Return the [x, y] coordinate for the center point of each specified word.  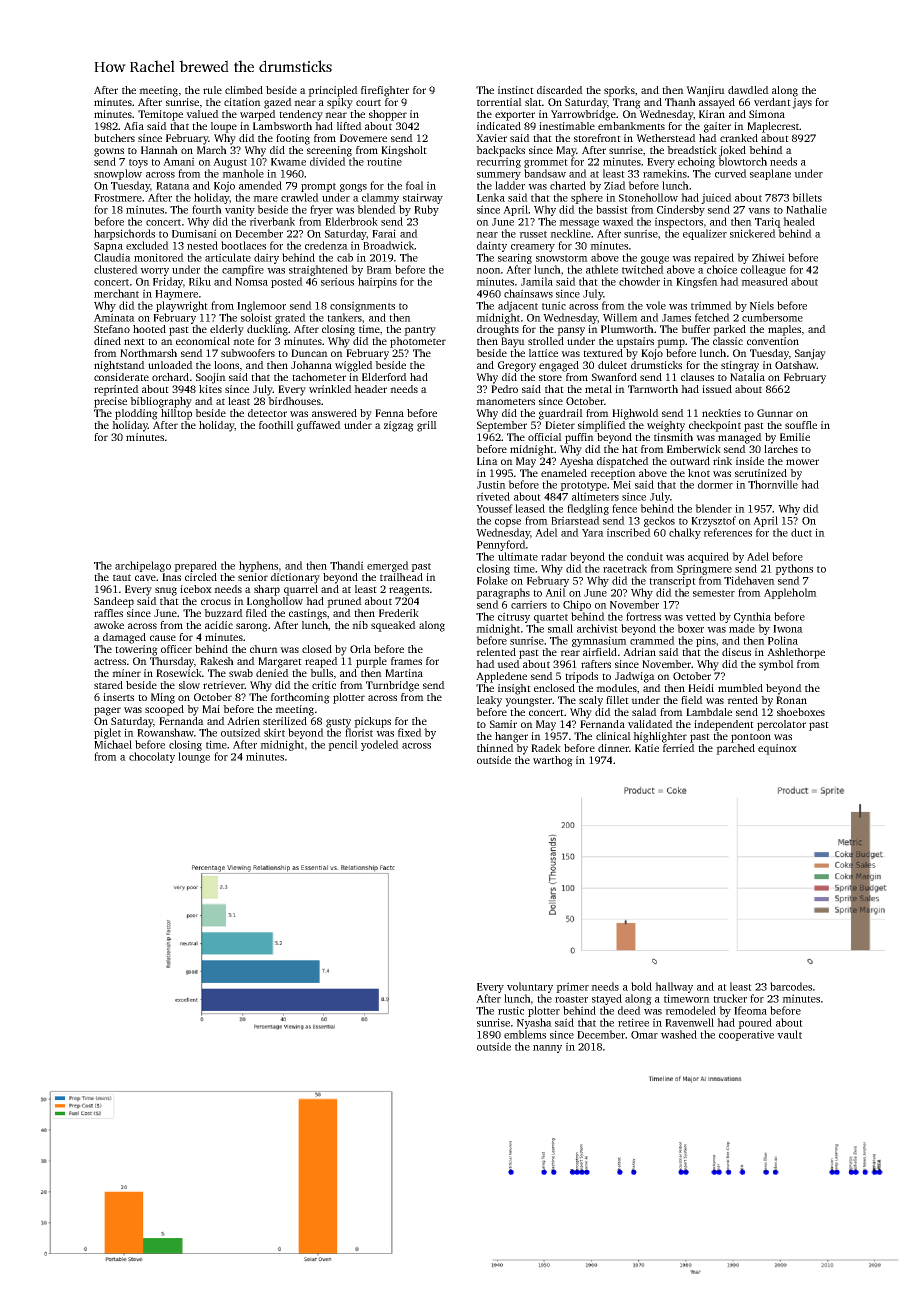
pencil [343, 745]
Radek [546, 748]
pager [107, 711]
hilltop [176, 414]
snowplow [118, 174]
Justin [491, 484]
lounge [194, 757]
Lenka [491, 197]
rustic [511, 1010]
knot [699, 473]
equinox [777, 749]
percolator [781, 725]
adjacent [518, 306]
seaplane [770, 174]
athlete [602, 269]
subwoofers [248, 353]
